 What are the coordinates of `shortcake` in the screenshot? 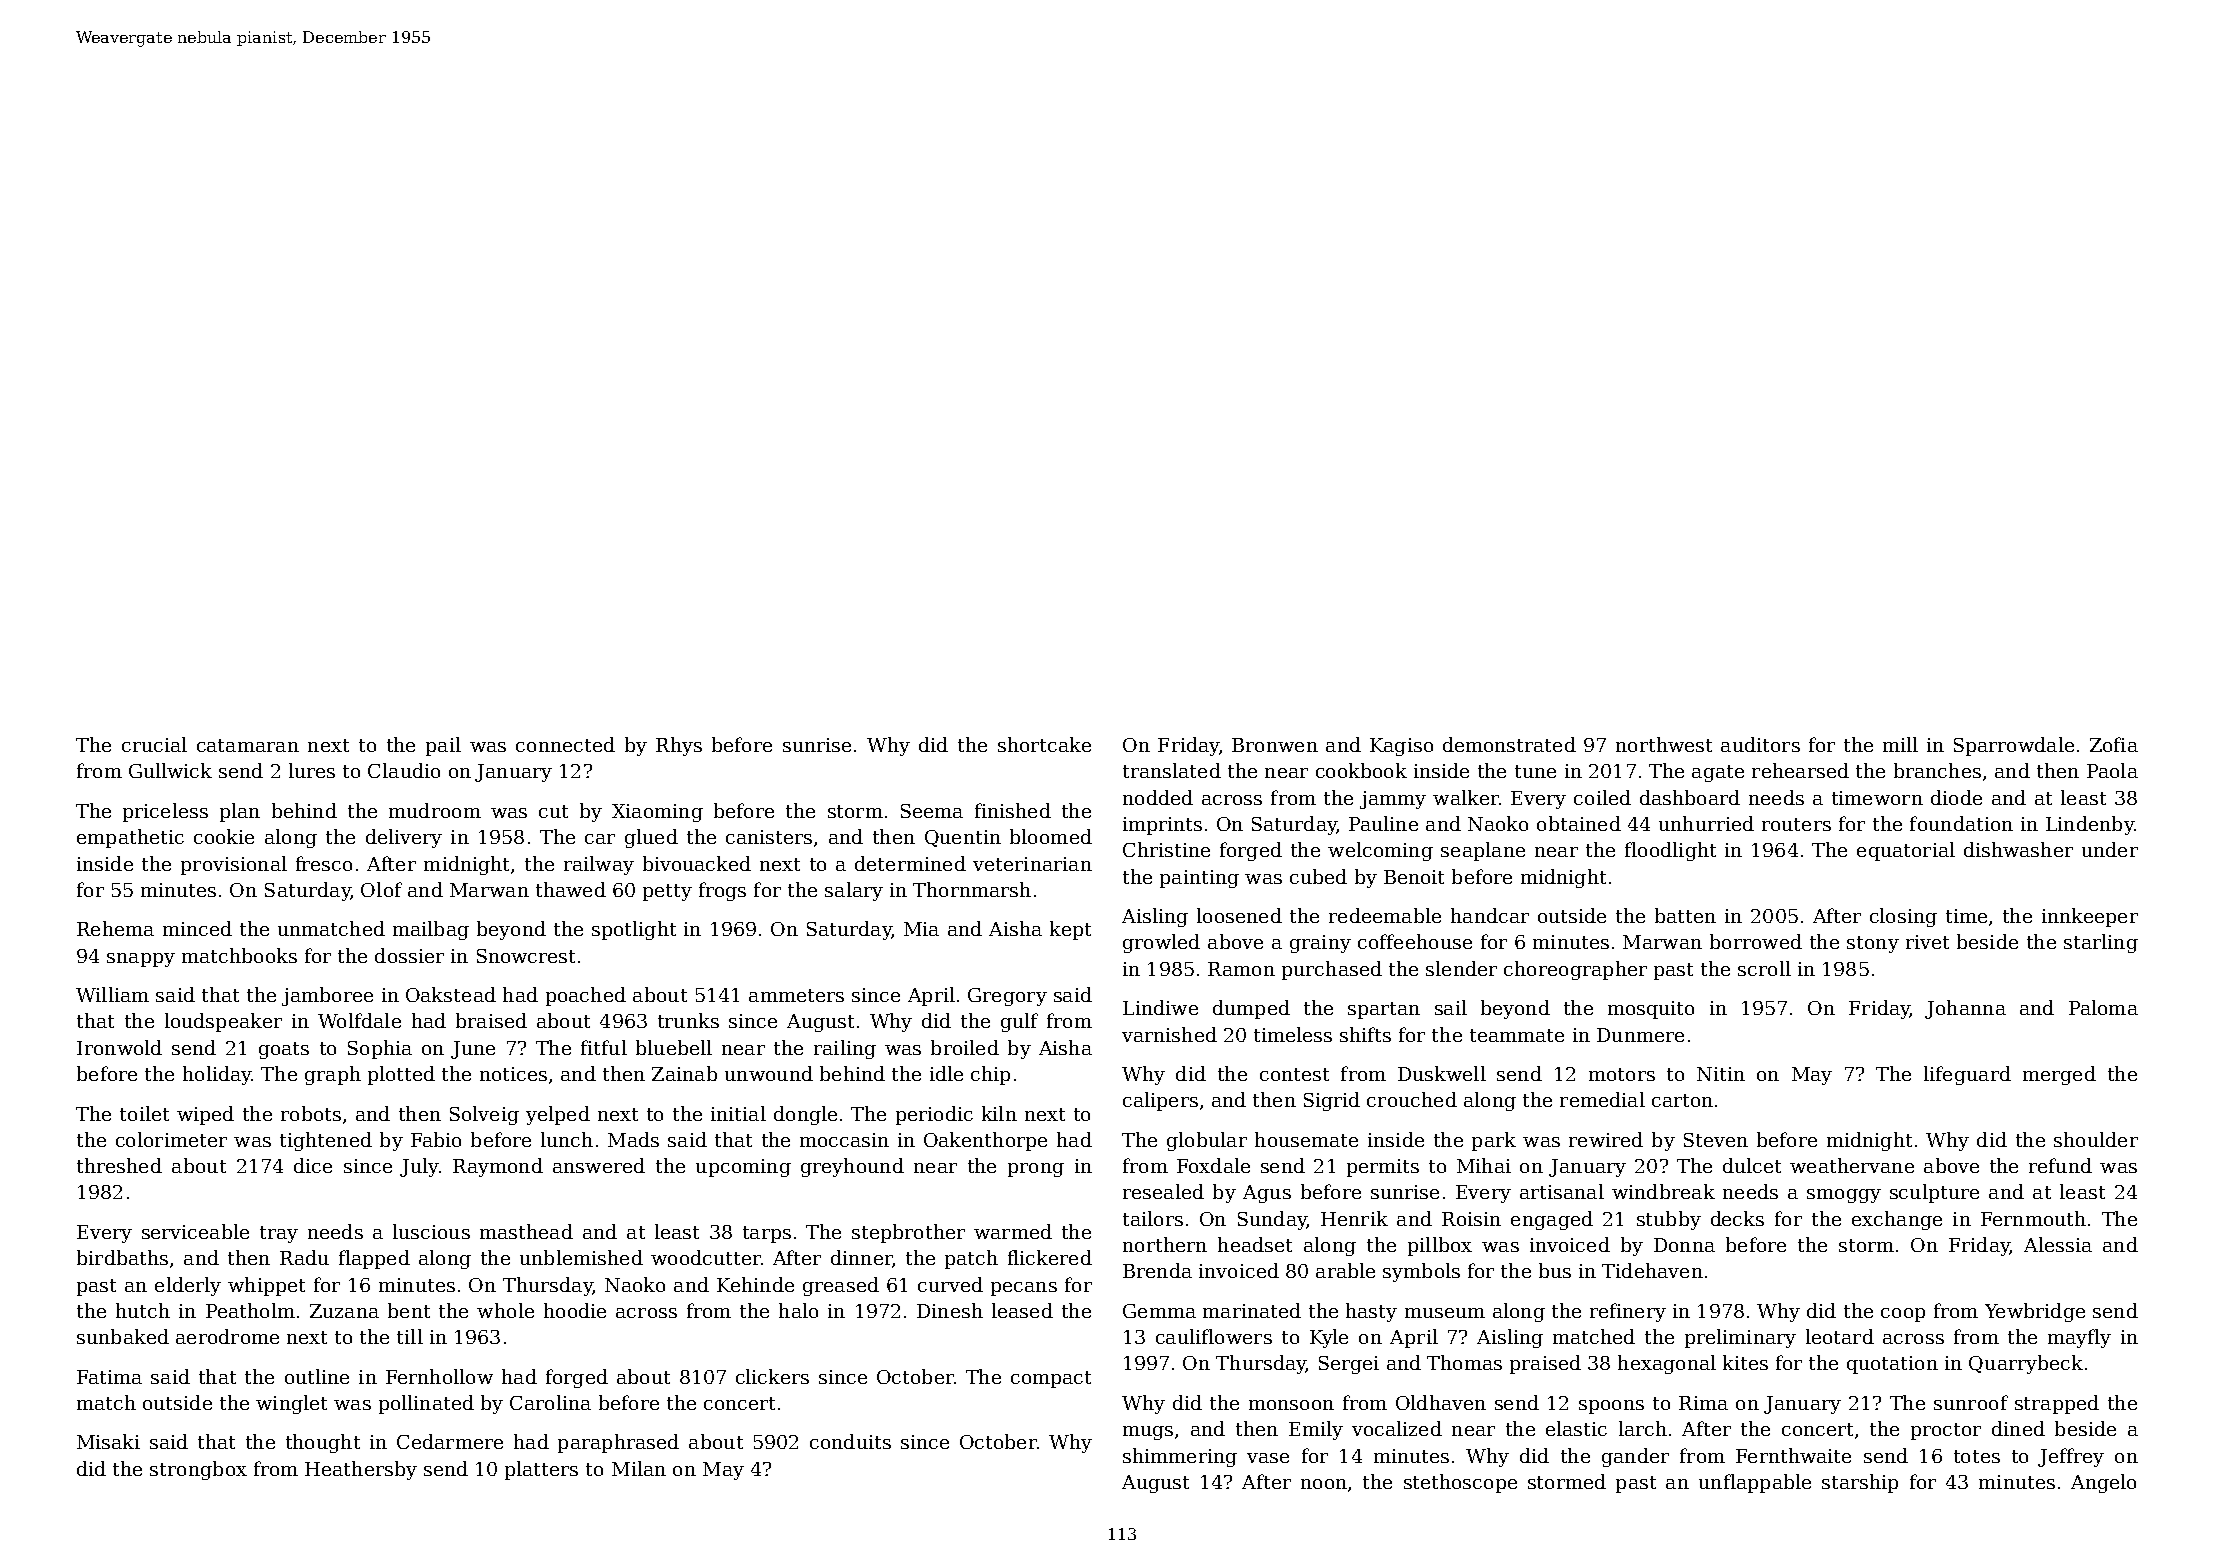 It's located at (1044, 744).
